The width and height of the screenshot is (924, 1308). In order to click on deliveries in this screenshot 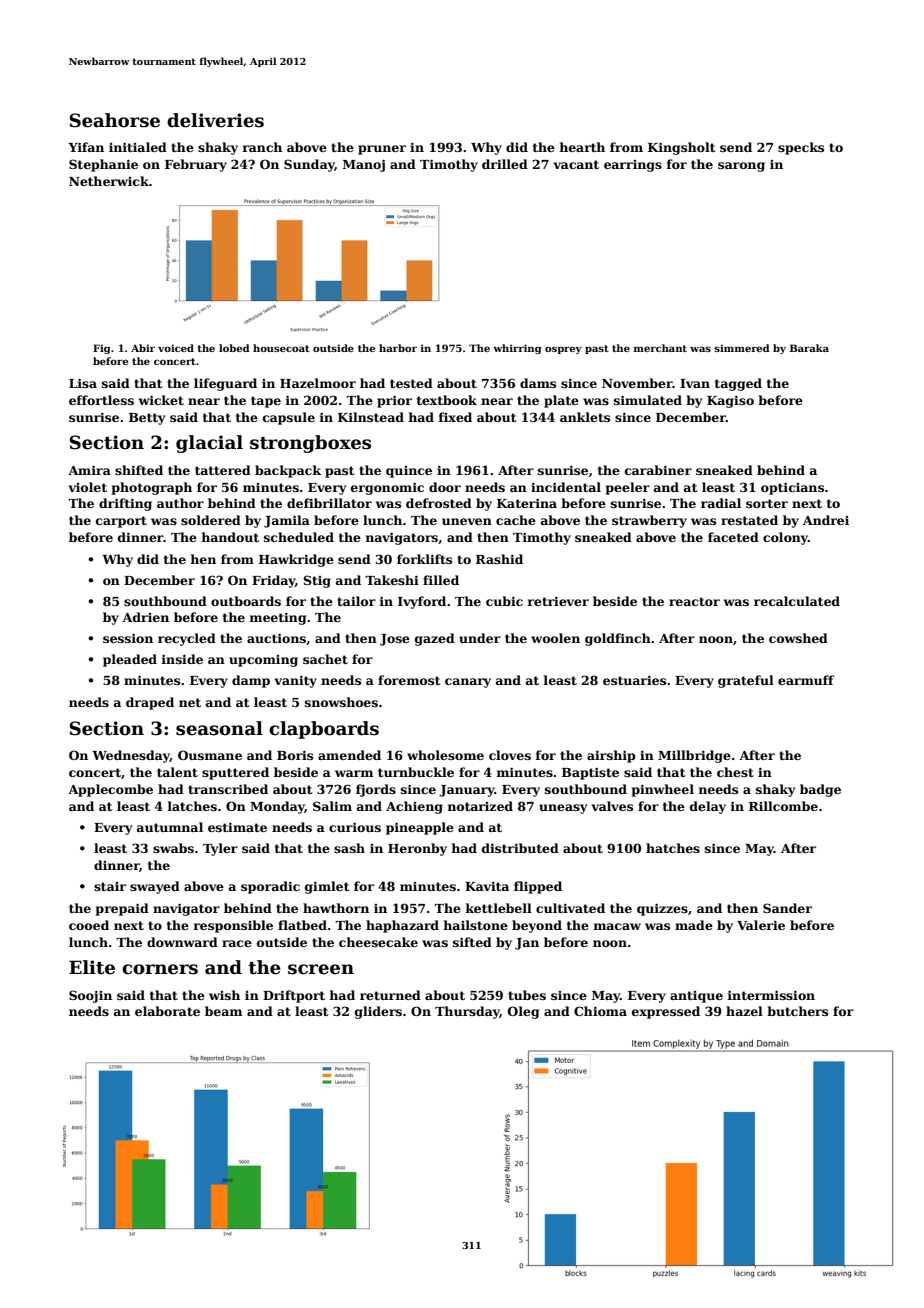, I will do `click(215, 120)`.
